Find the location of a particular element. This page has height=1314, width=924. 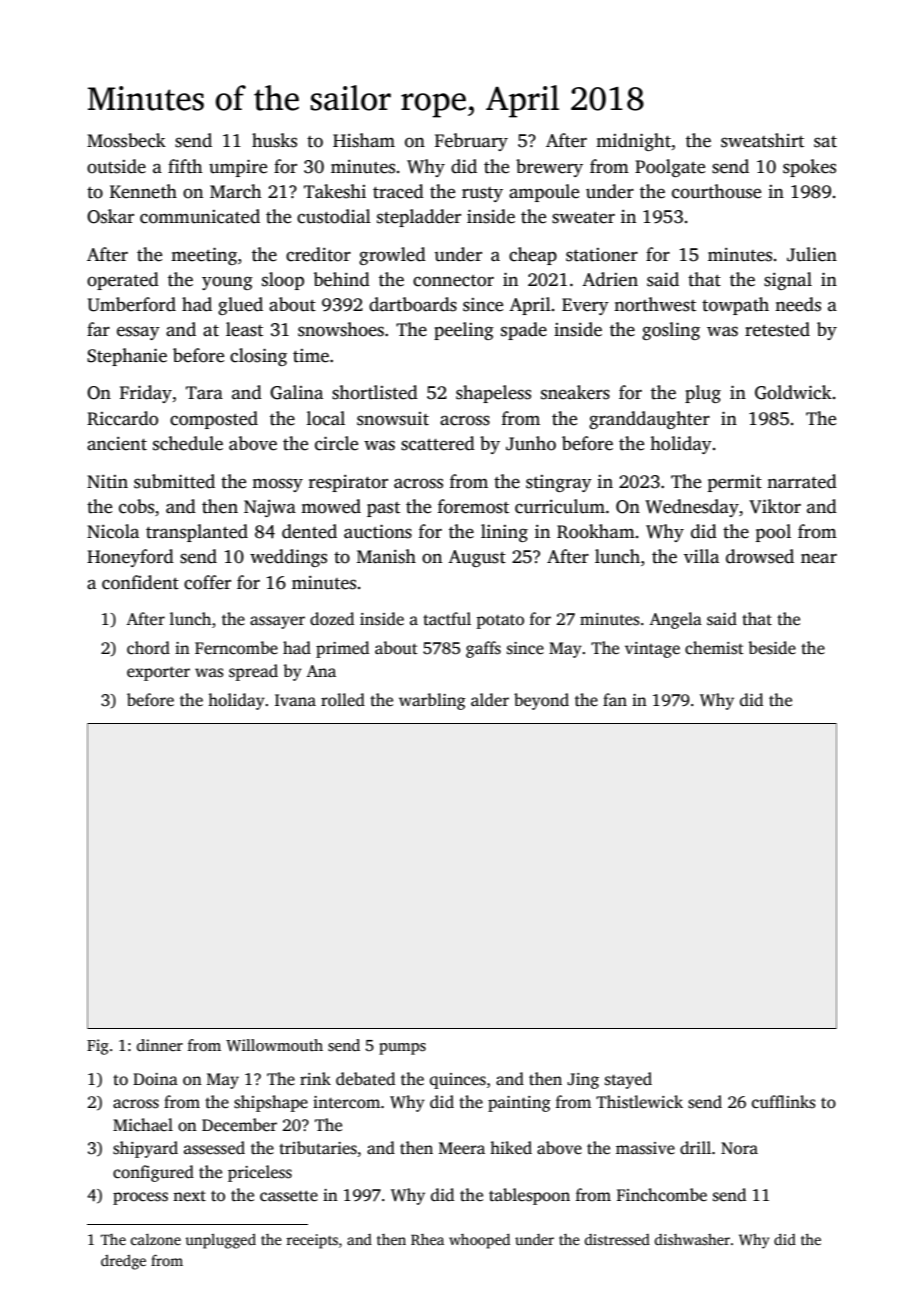

midnight is located at coordinates (633, 142).
